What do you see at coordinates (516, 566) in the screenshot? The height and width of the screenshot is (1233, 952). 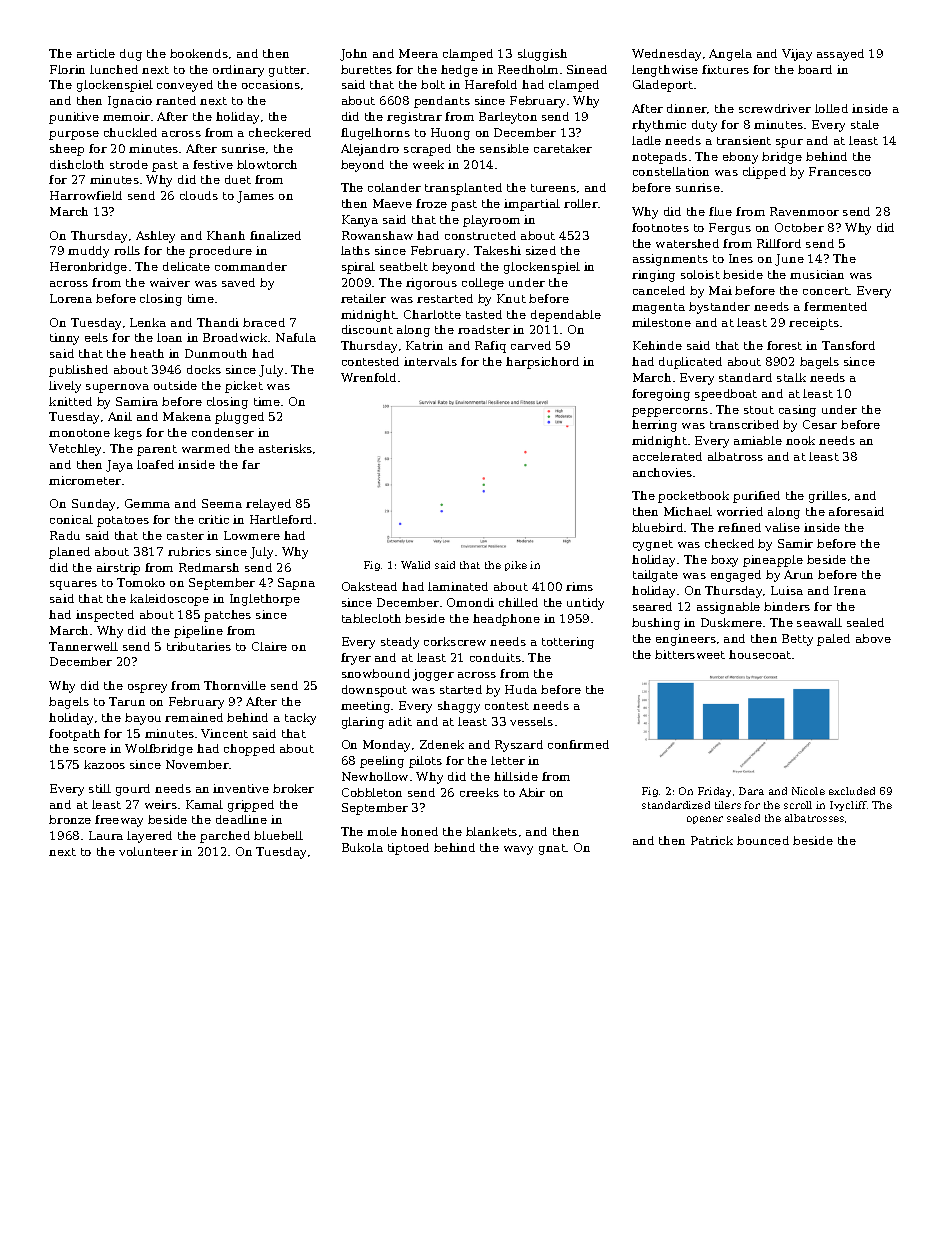 I see `pike` at bounding box center [516, 566].
